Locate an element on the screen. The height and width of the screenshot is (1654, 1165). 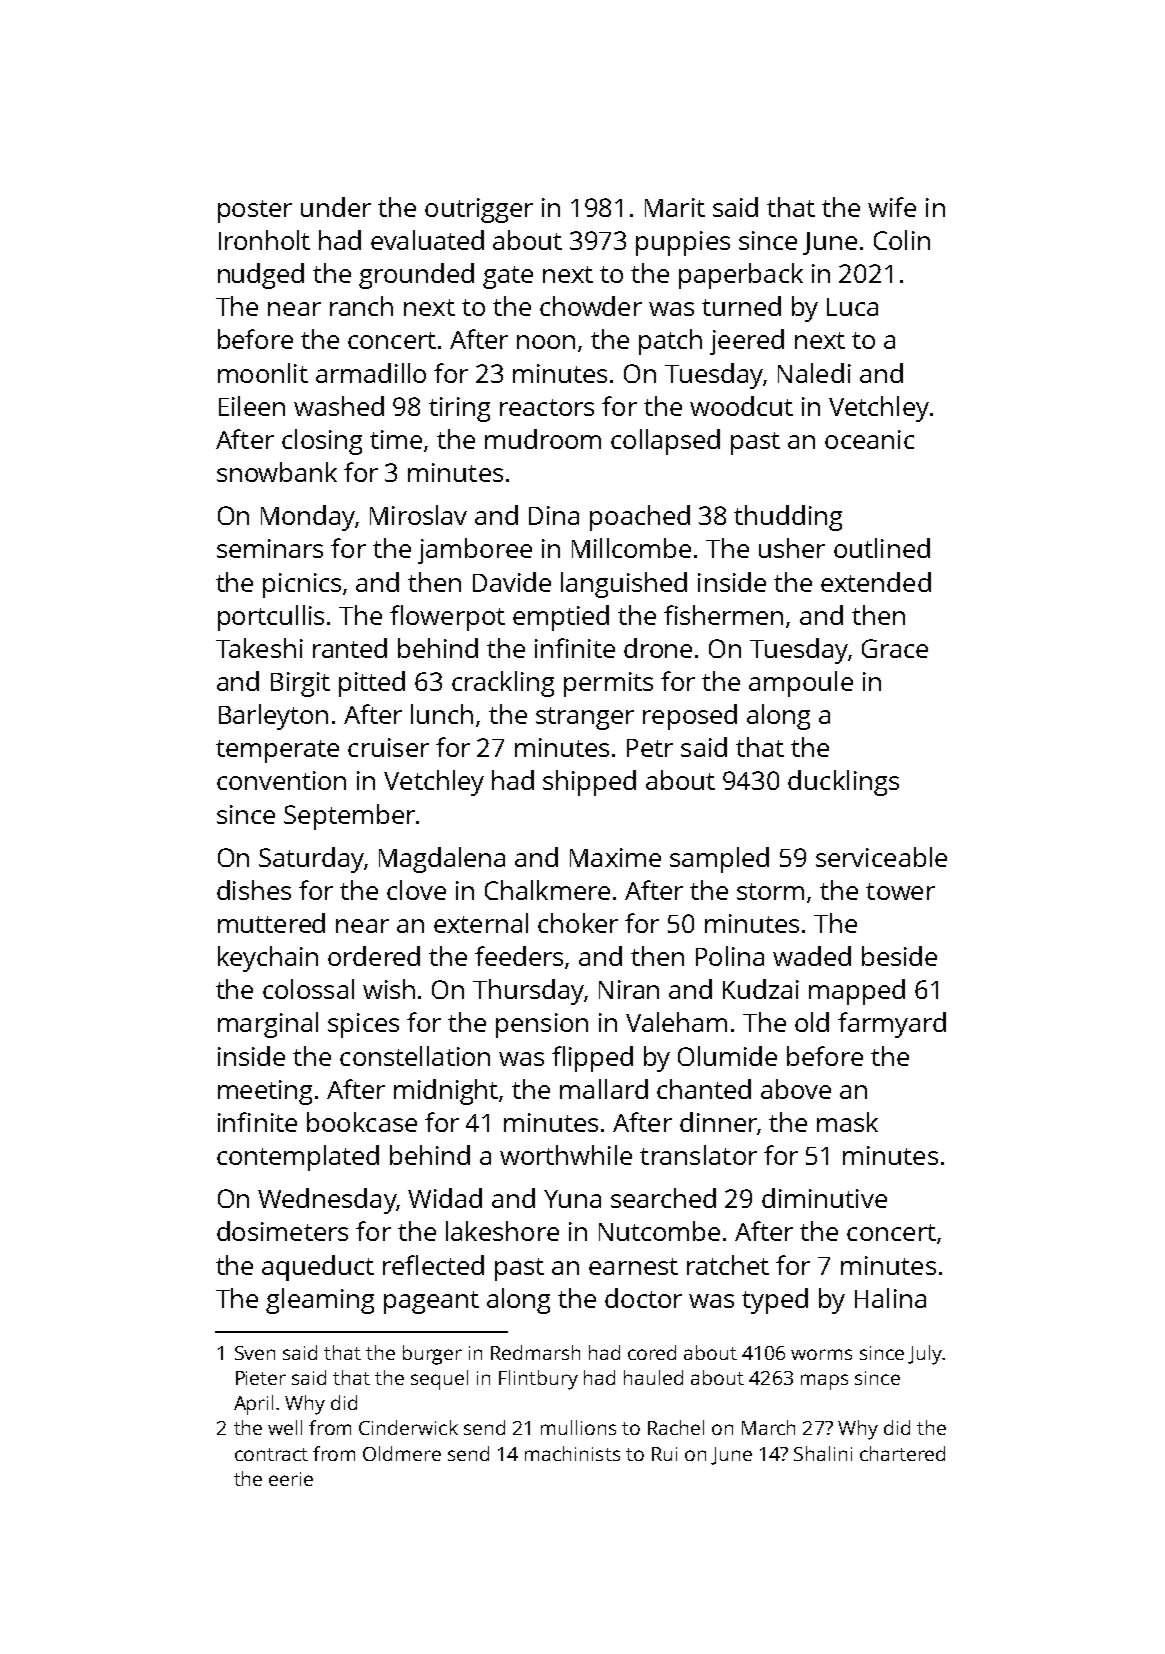
machinists is located at coordinates (572, 1453).
